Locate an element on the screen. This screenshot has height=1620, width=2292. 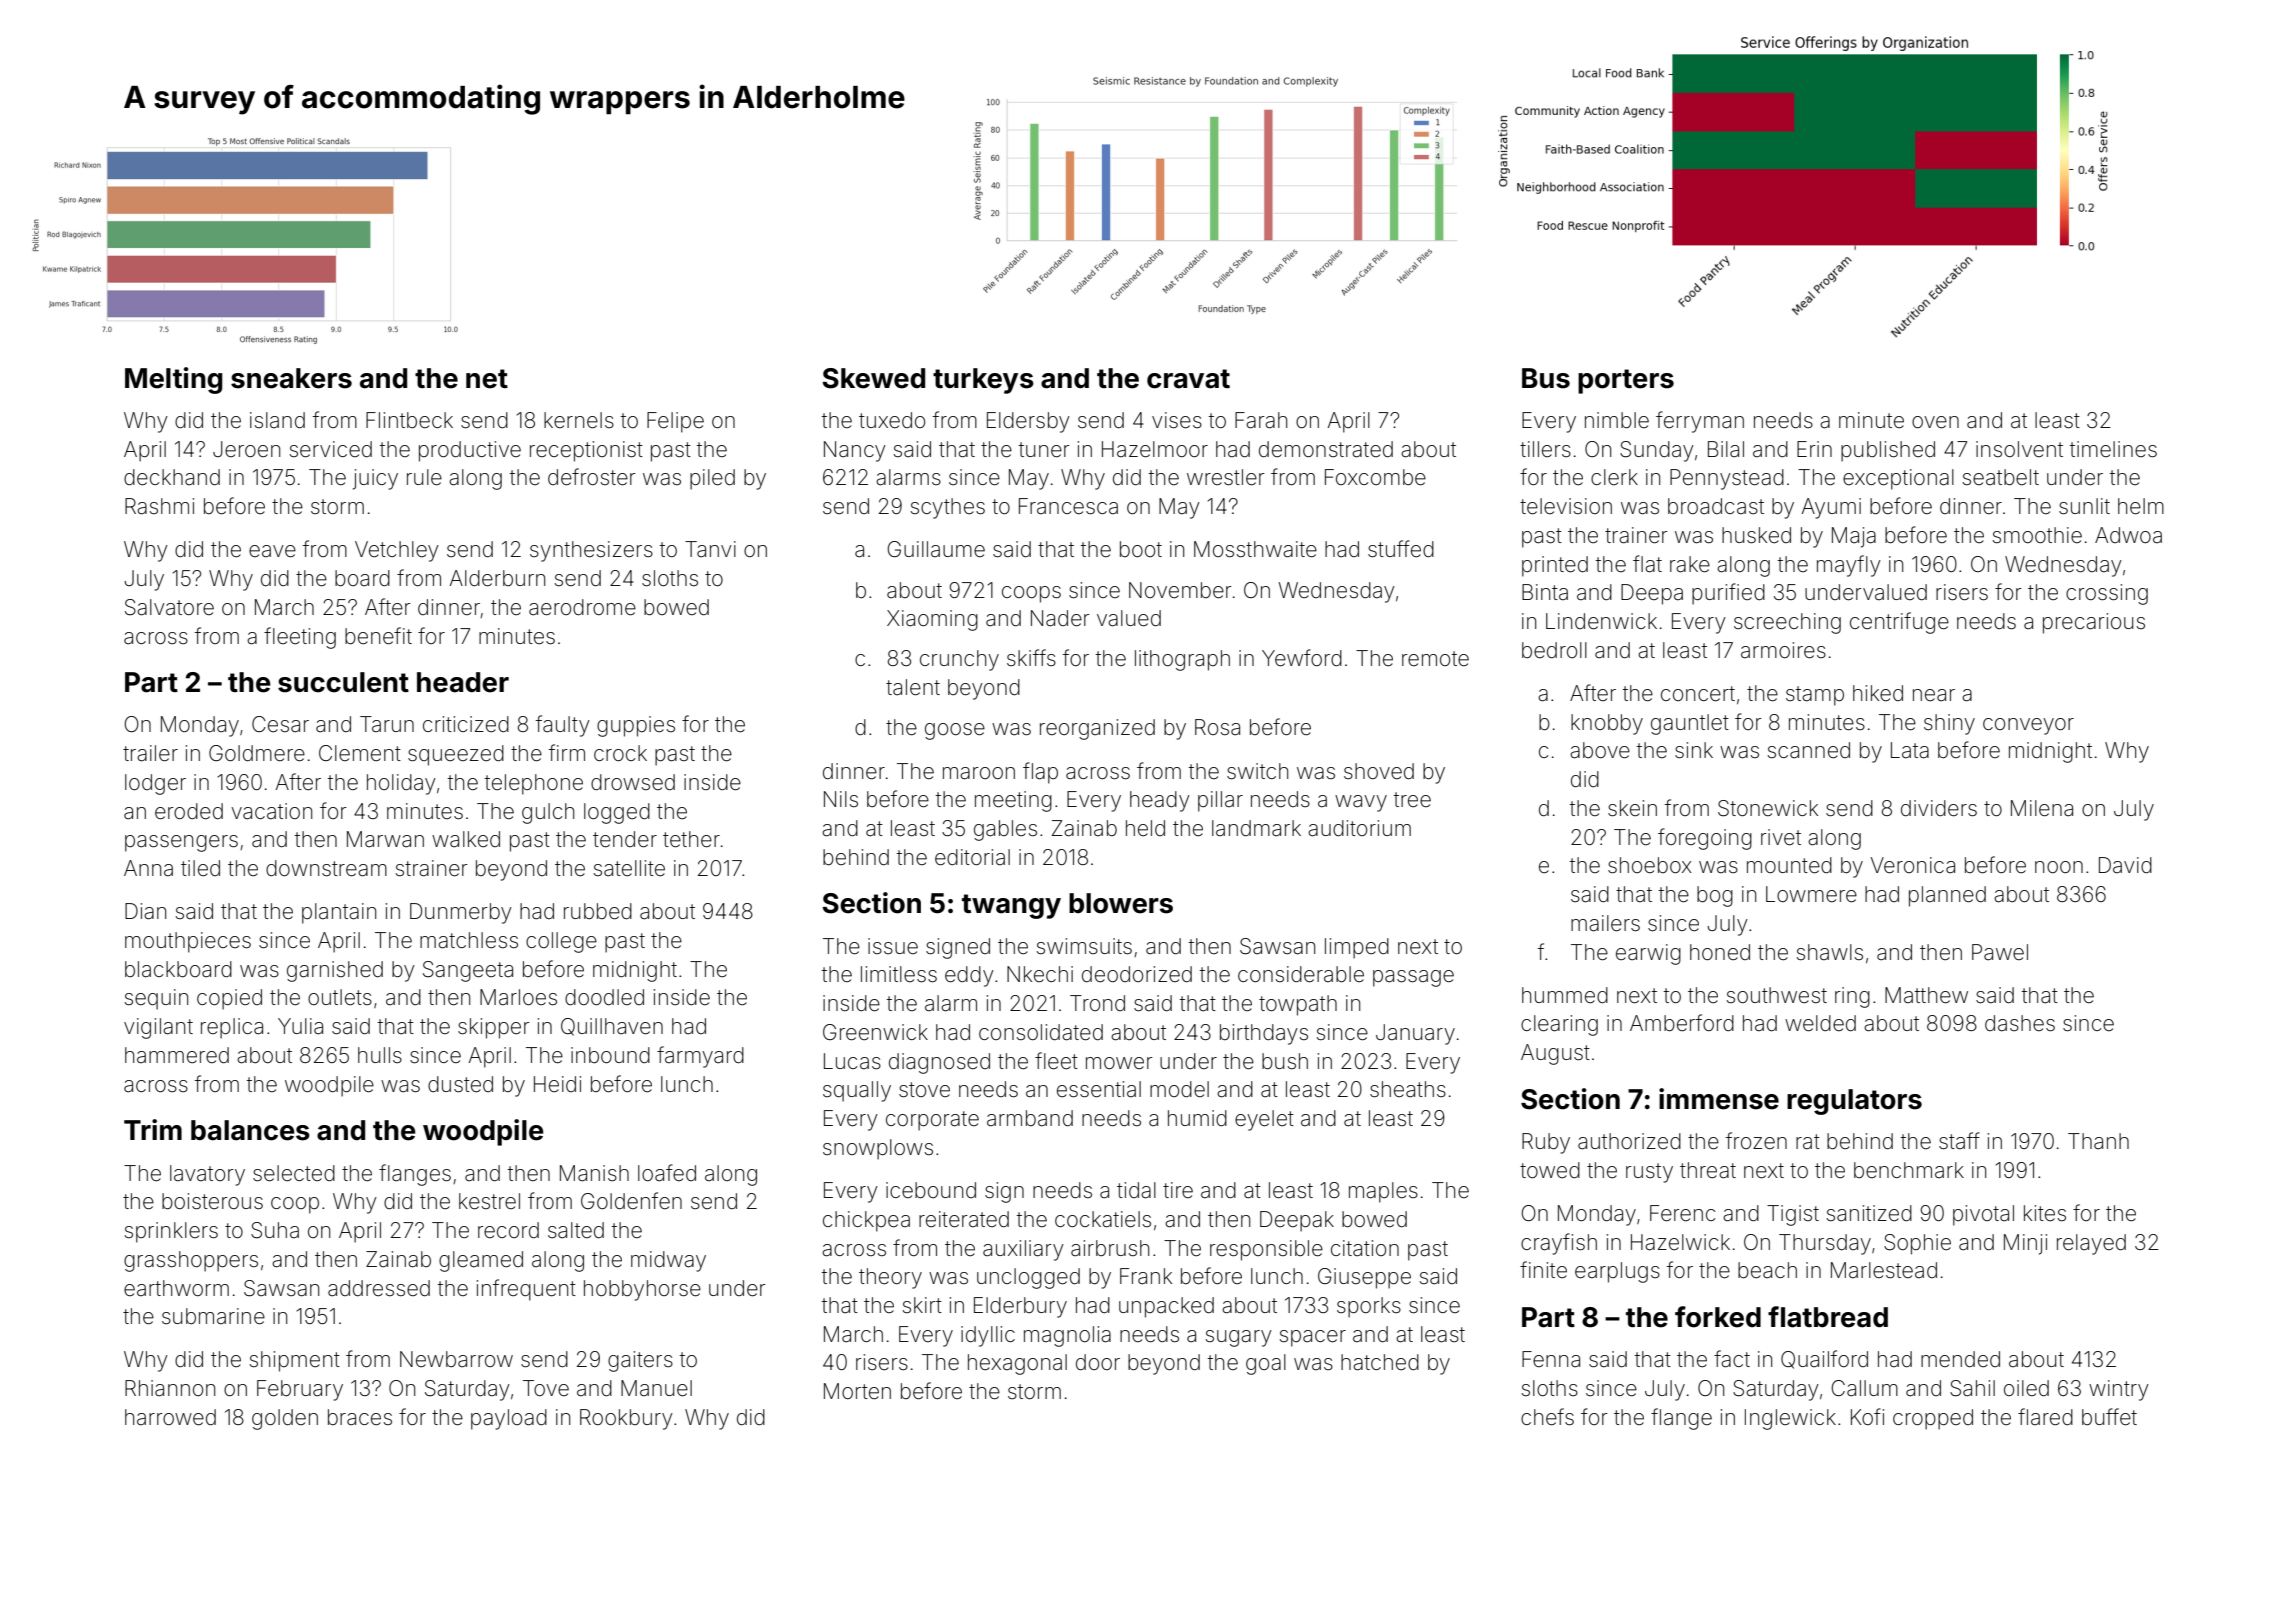
Skewed is located at coordinates (873, 378).
